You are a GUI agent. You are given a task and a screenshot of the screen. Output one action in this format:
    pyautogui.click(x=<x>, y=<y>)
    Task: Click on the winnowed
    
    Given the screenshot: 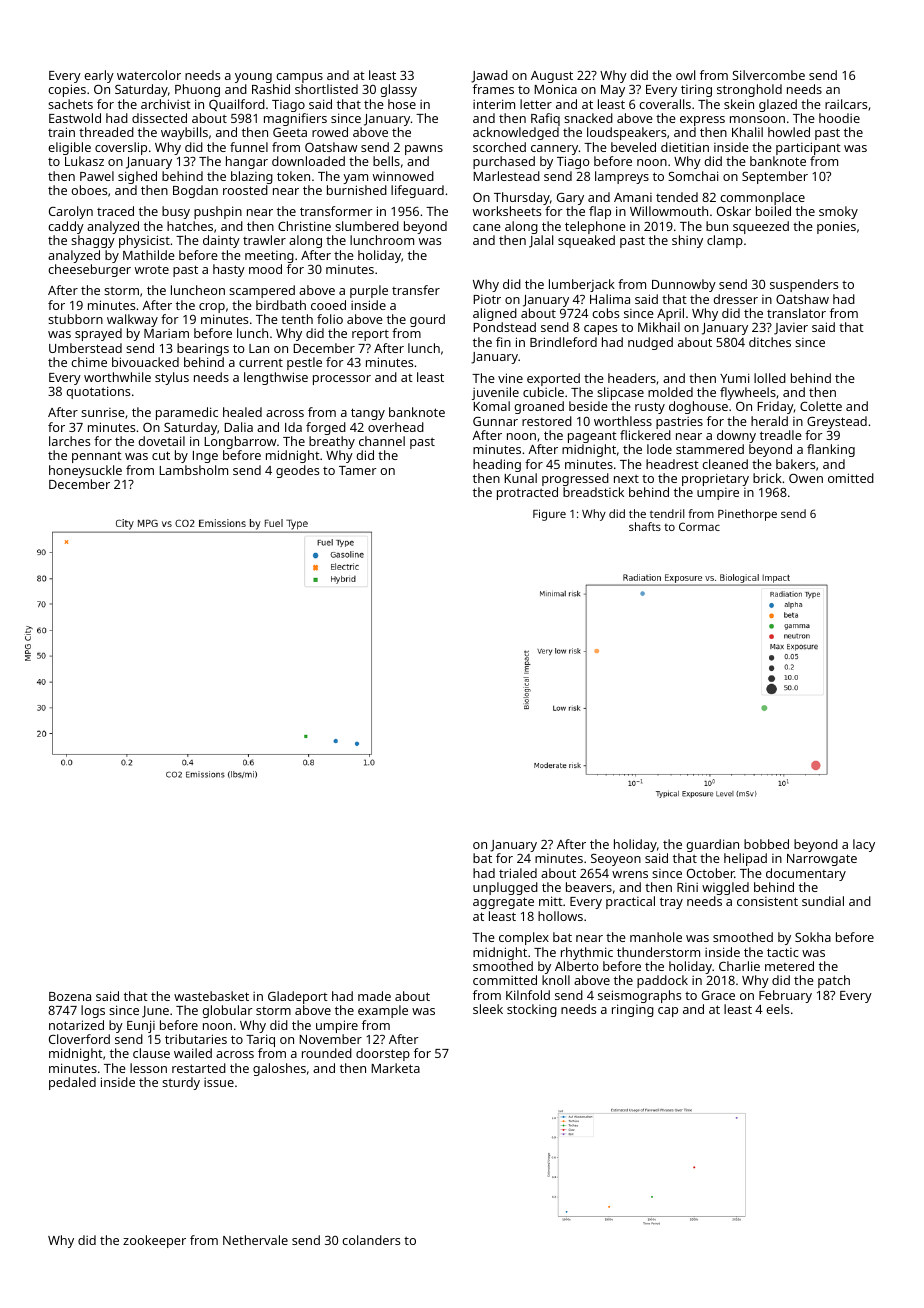 What is the action you would take?
    pyautogui.click(x=403, y=176)
